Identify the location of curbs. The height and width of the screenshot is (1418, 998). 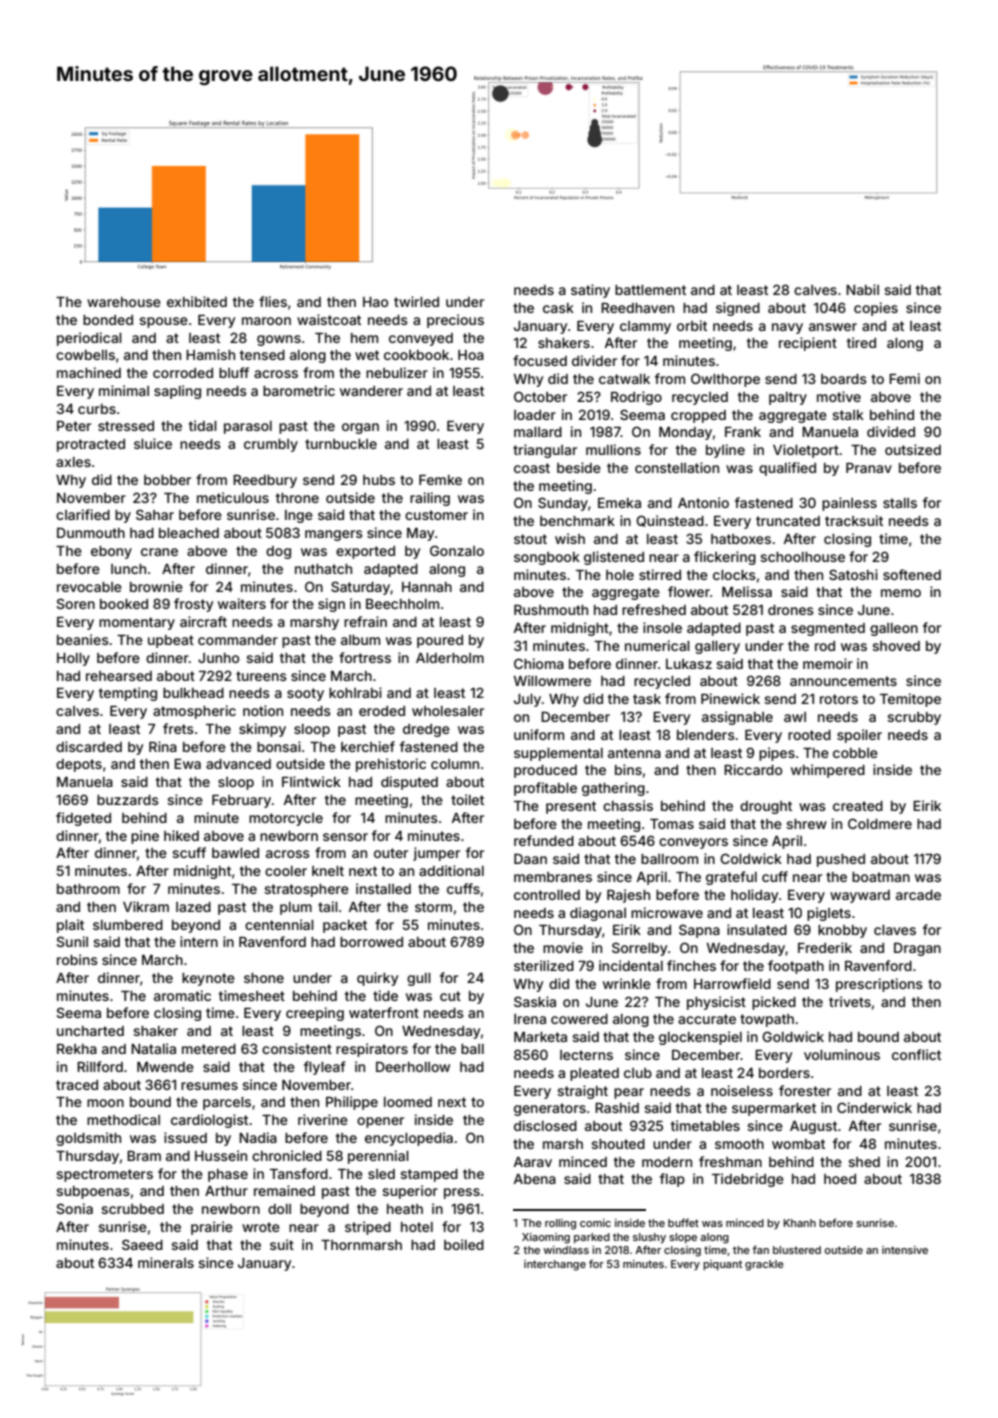
(97, 409).
